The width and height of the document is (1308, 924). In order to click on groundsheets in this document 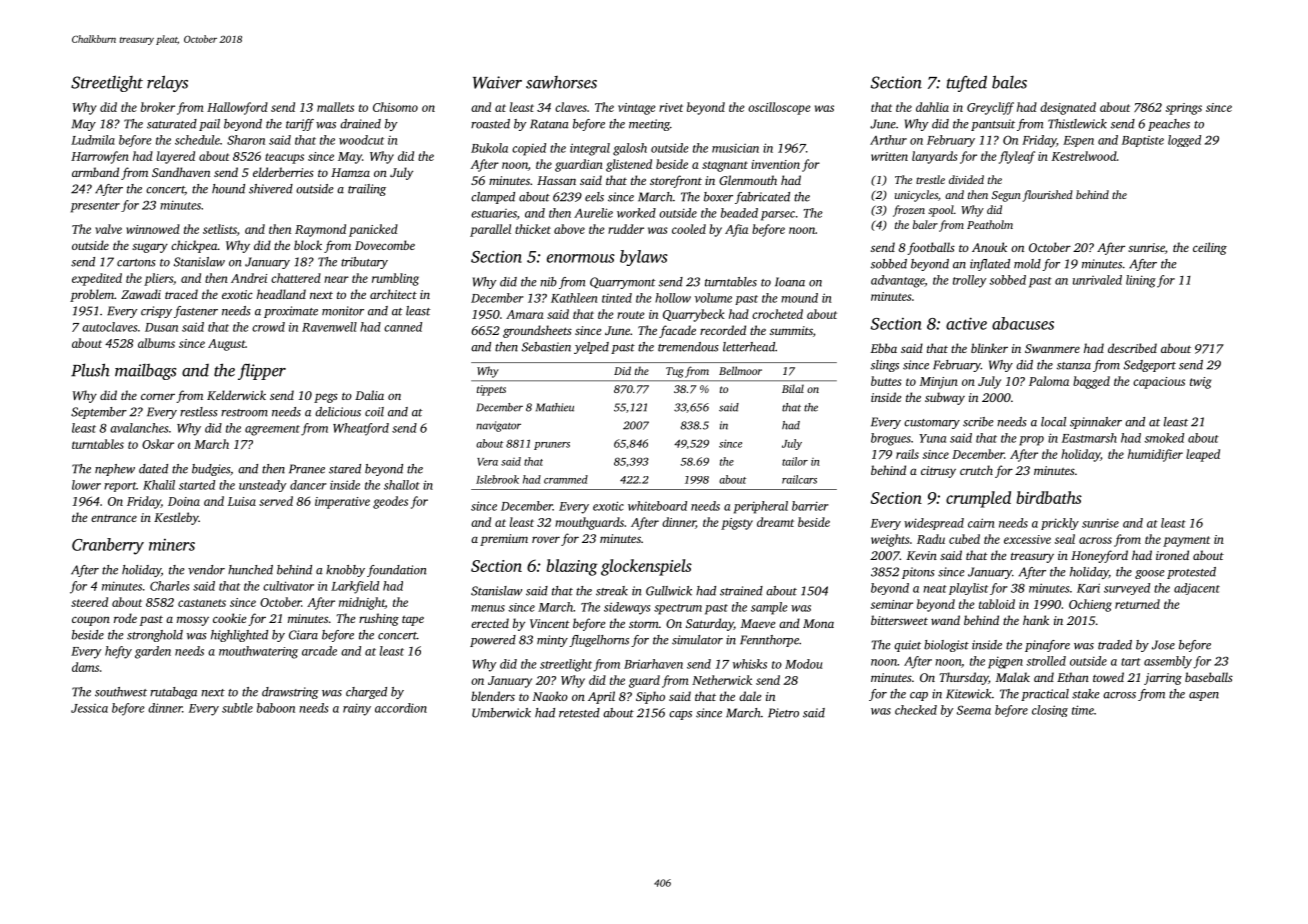, I will do `click(537, 331)`.
